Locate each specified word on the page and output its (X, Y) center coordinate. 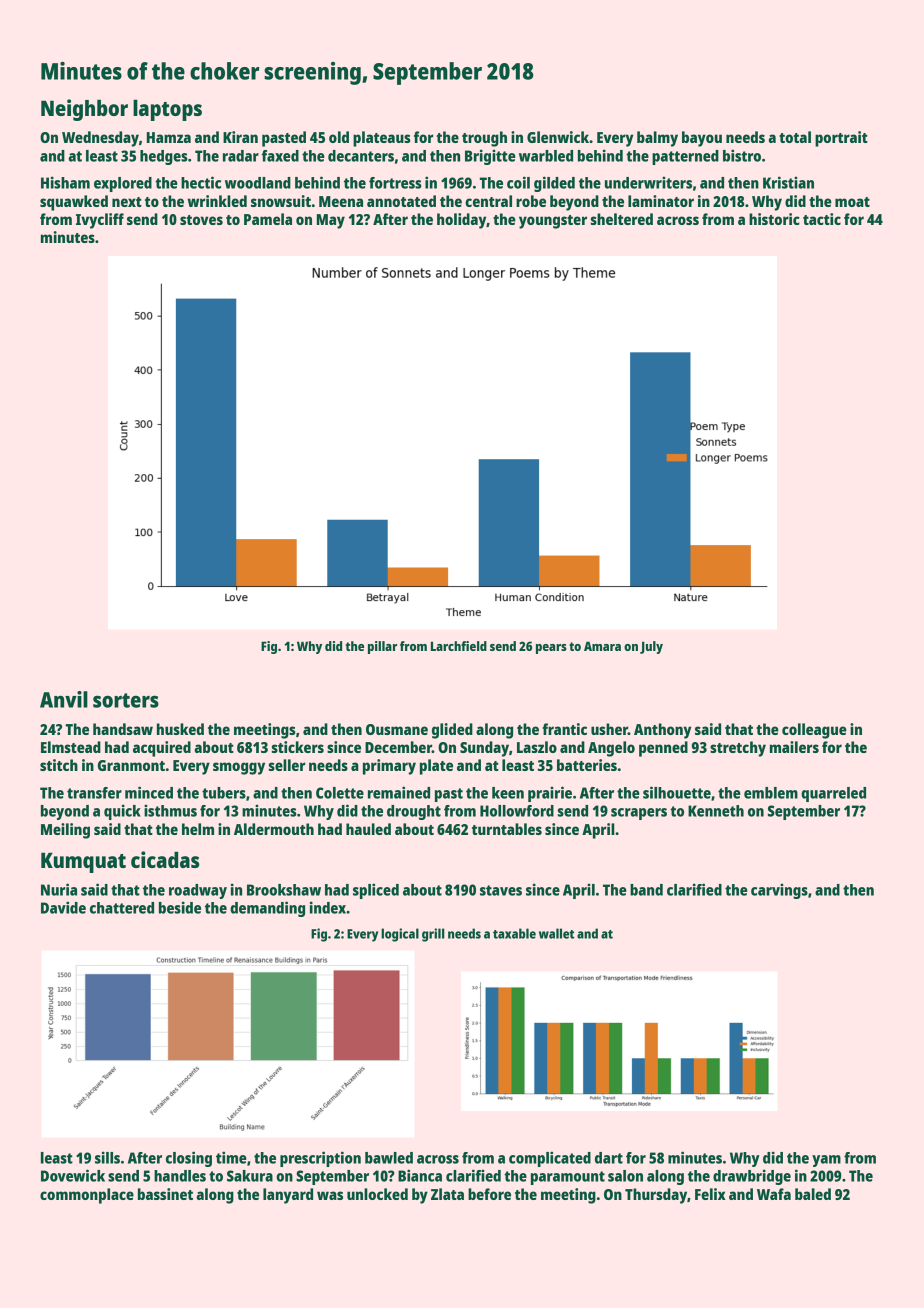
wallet (556, 933)
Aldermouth (274, 829)
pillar (382, 647)
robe (531, 201)
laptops (167, 110)
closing (189, 1159)
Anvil (64, 699)
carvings (779, 891)
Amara (602, 646)
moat (852, 202)
